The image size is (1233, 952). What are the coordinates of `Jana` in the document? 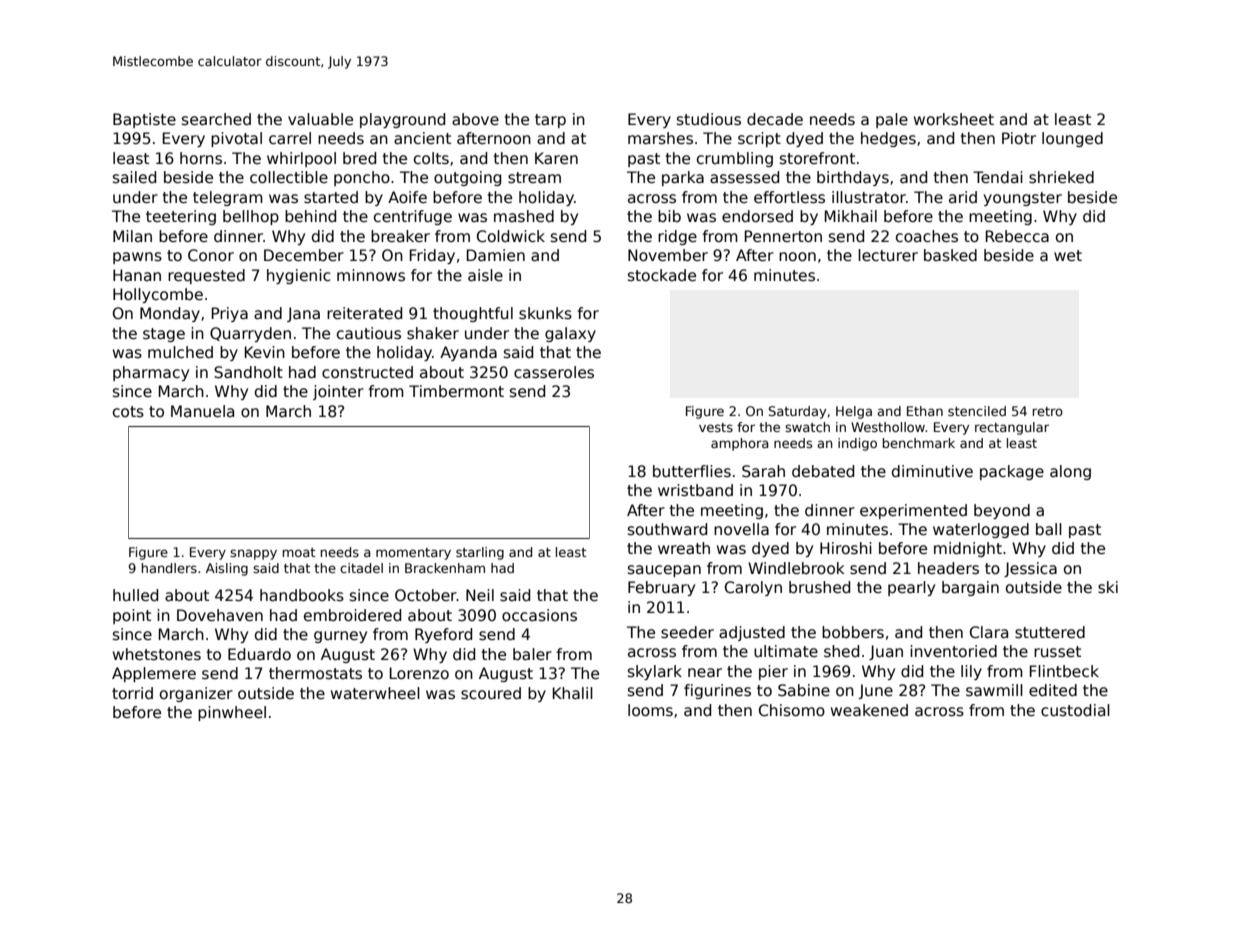 It's located at (303, 314).
